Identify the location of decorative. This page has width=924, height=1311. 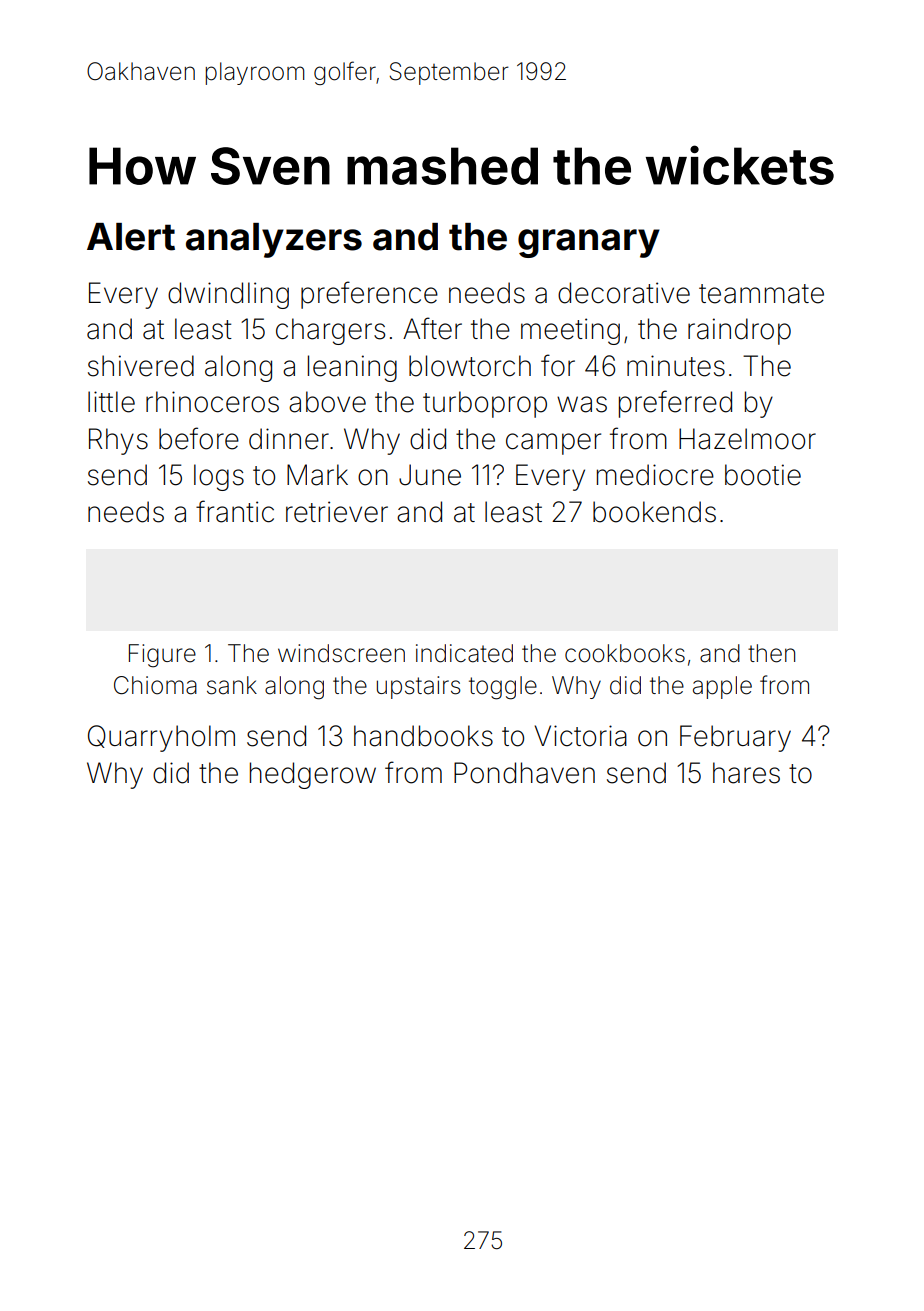
(624, 293).
